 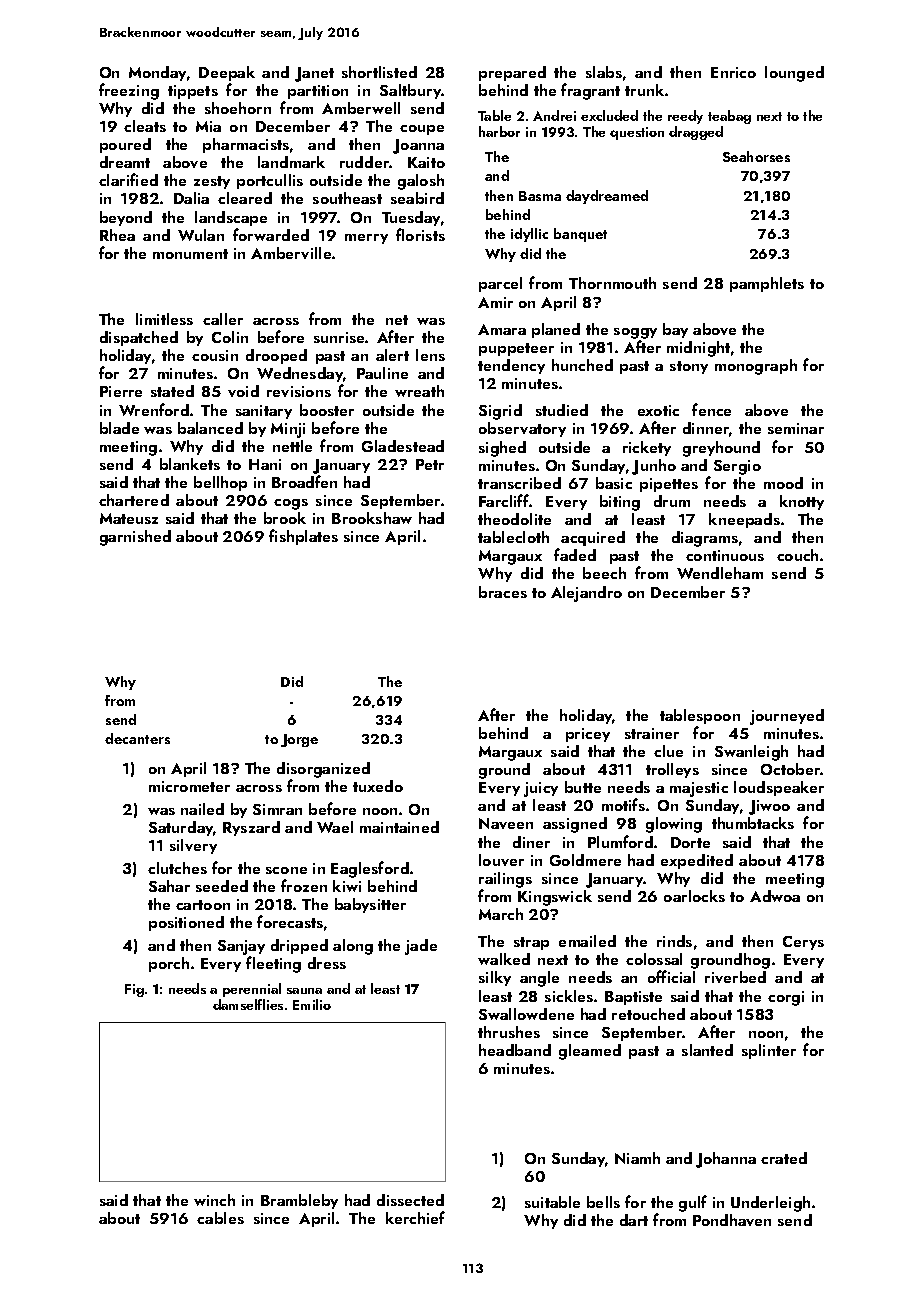 What do you see at coordinates (227, 73) in the page?
I see `Deepak` at bounding box center [227, 73].
